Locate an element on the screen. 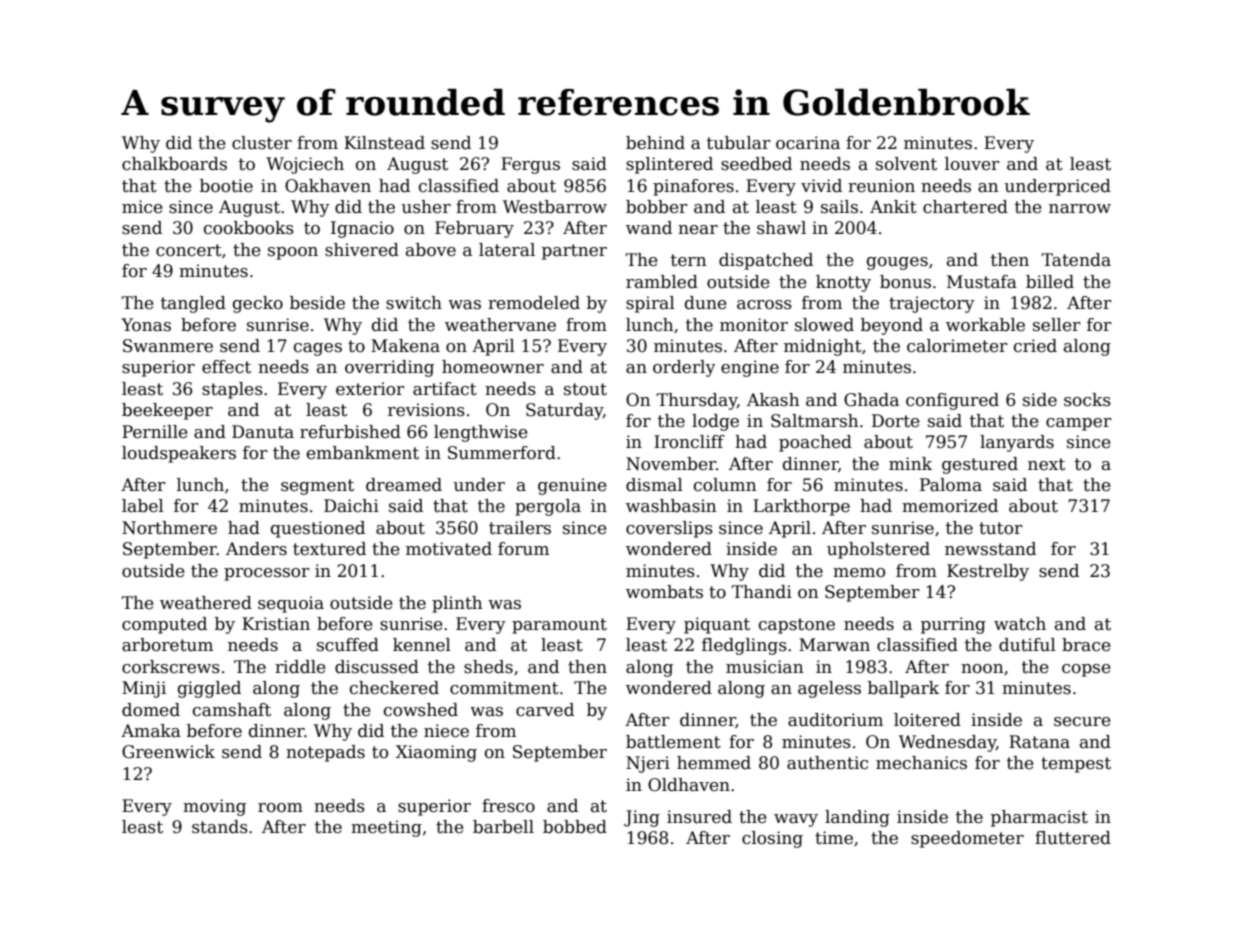 This screenshot has height=952, width=1233. dutiful is located at coordinates (1027, 645).
